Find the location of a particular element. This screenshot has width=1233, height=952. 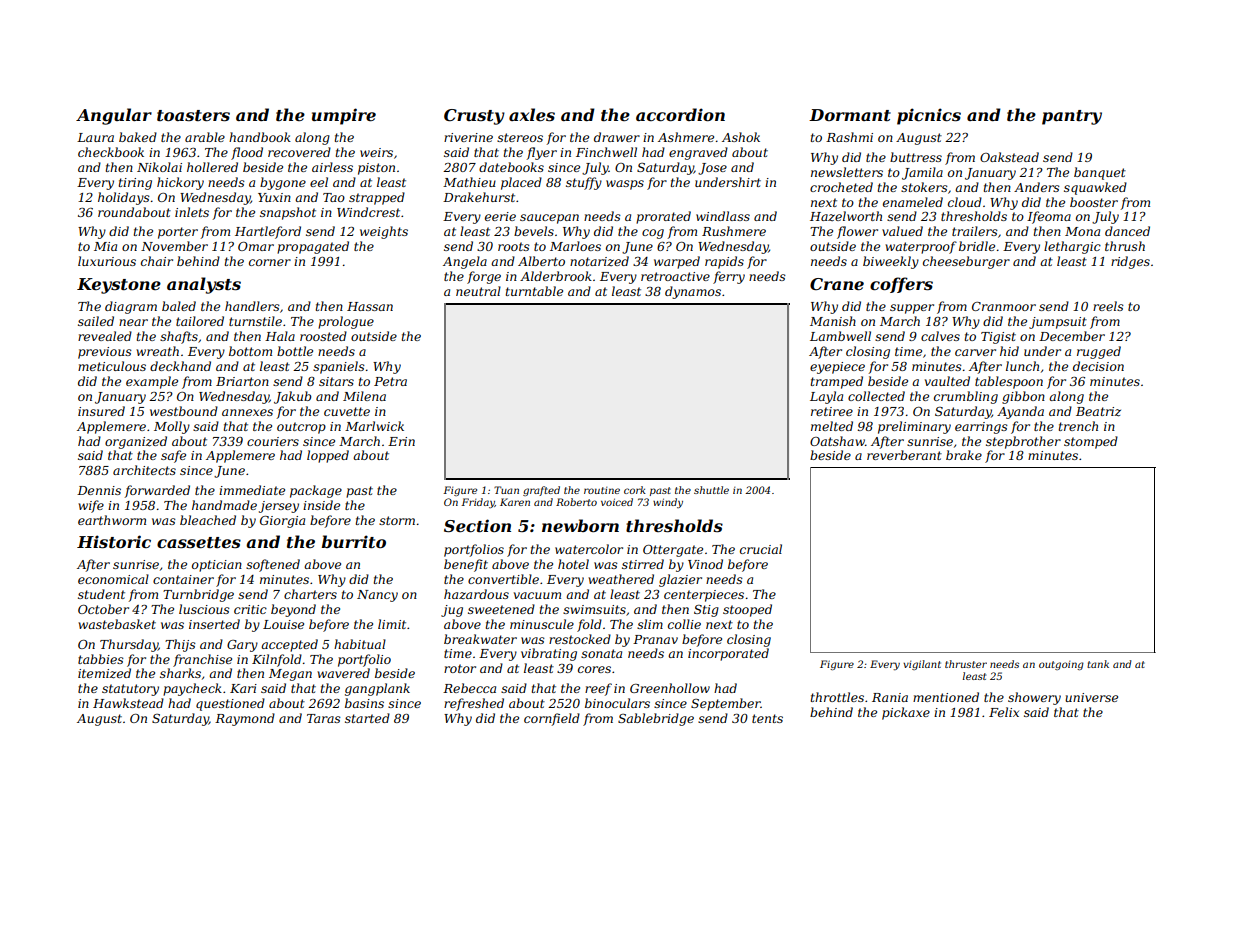

prorated is located at coordinates (663, 217).
